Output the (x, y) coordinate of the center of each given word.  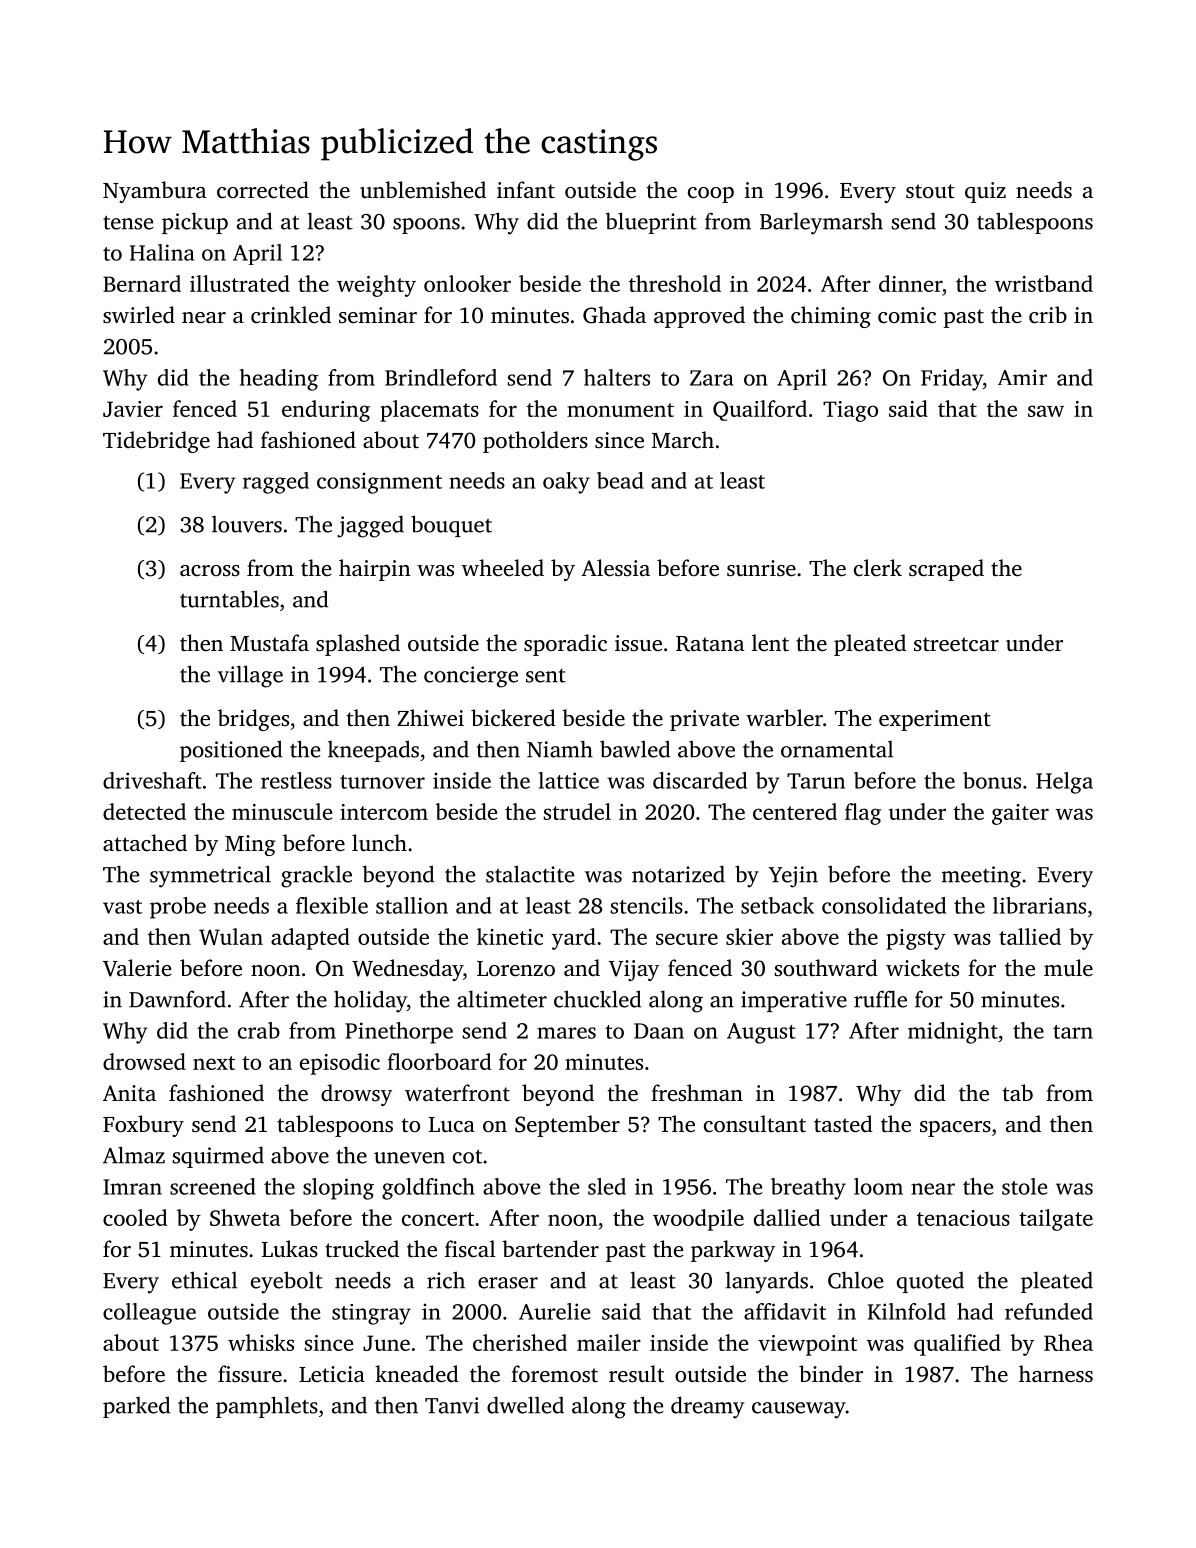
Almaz (134, 1155)
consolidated (884, 905)
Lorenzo (516, 969)
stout (930, 191)
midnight (953, 1033)
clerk (878, 568)
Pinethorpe (399, 1033)
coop (711, 195)
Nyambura (155, 192)
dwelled (525, 1405)
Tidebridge (156, 442)
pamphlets (267, 1407)
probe (178, 908)
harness (1056, 1374)
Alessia (615, 568)
